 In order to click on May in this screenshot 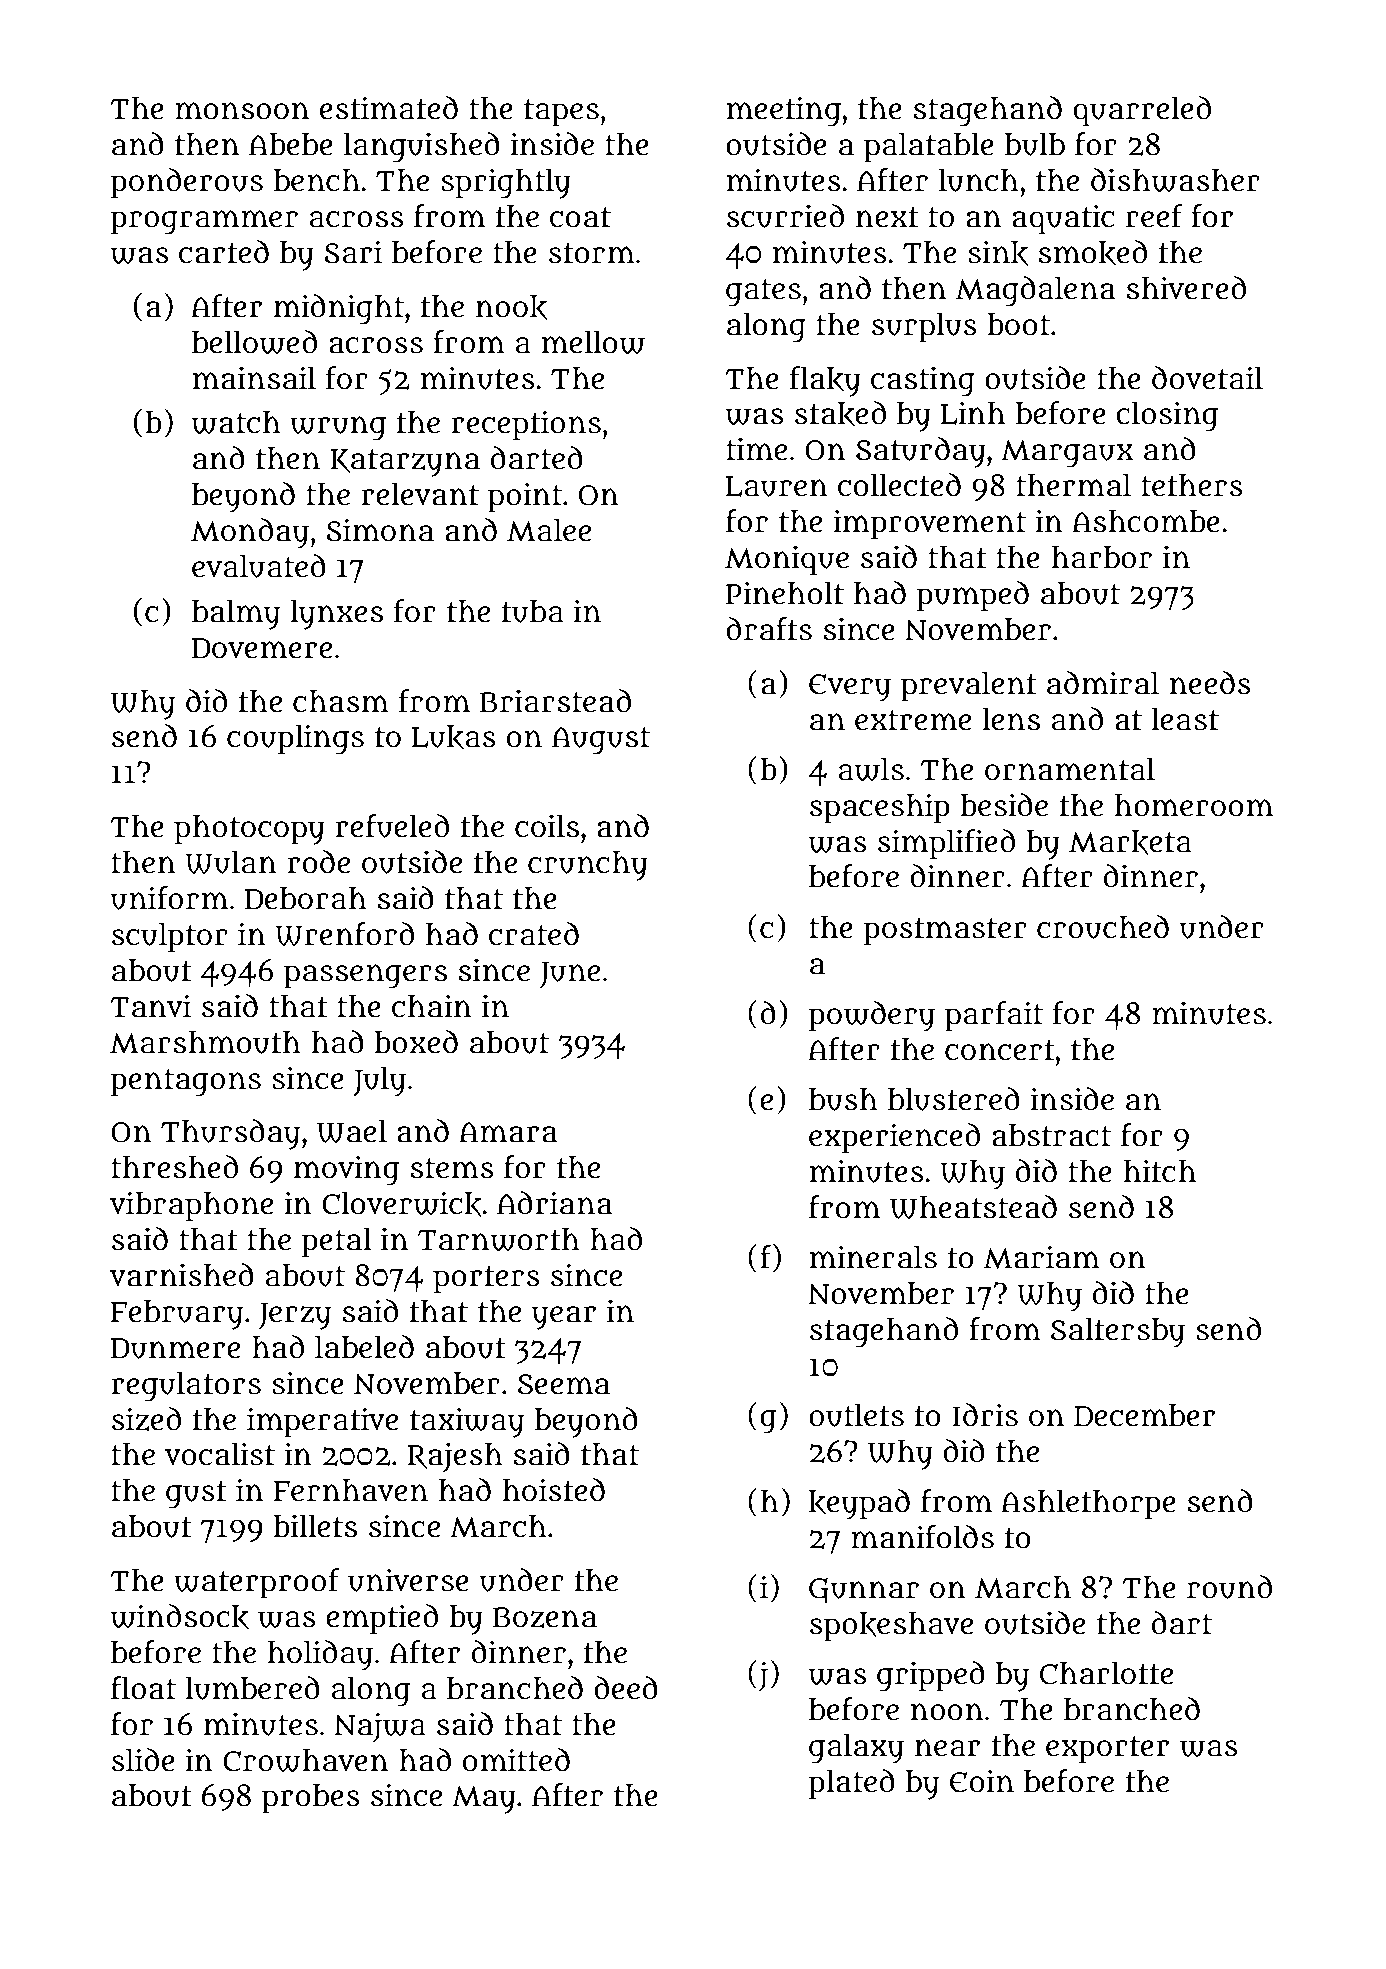, I will do `click(484, 1800)`.
